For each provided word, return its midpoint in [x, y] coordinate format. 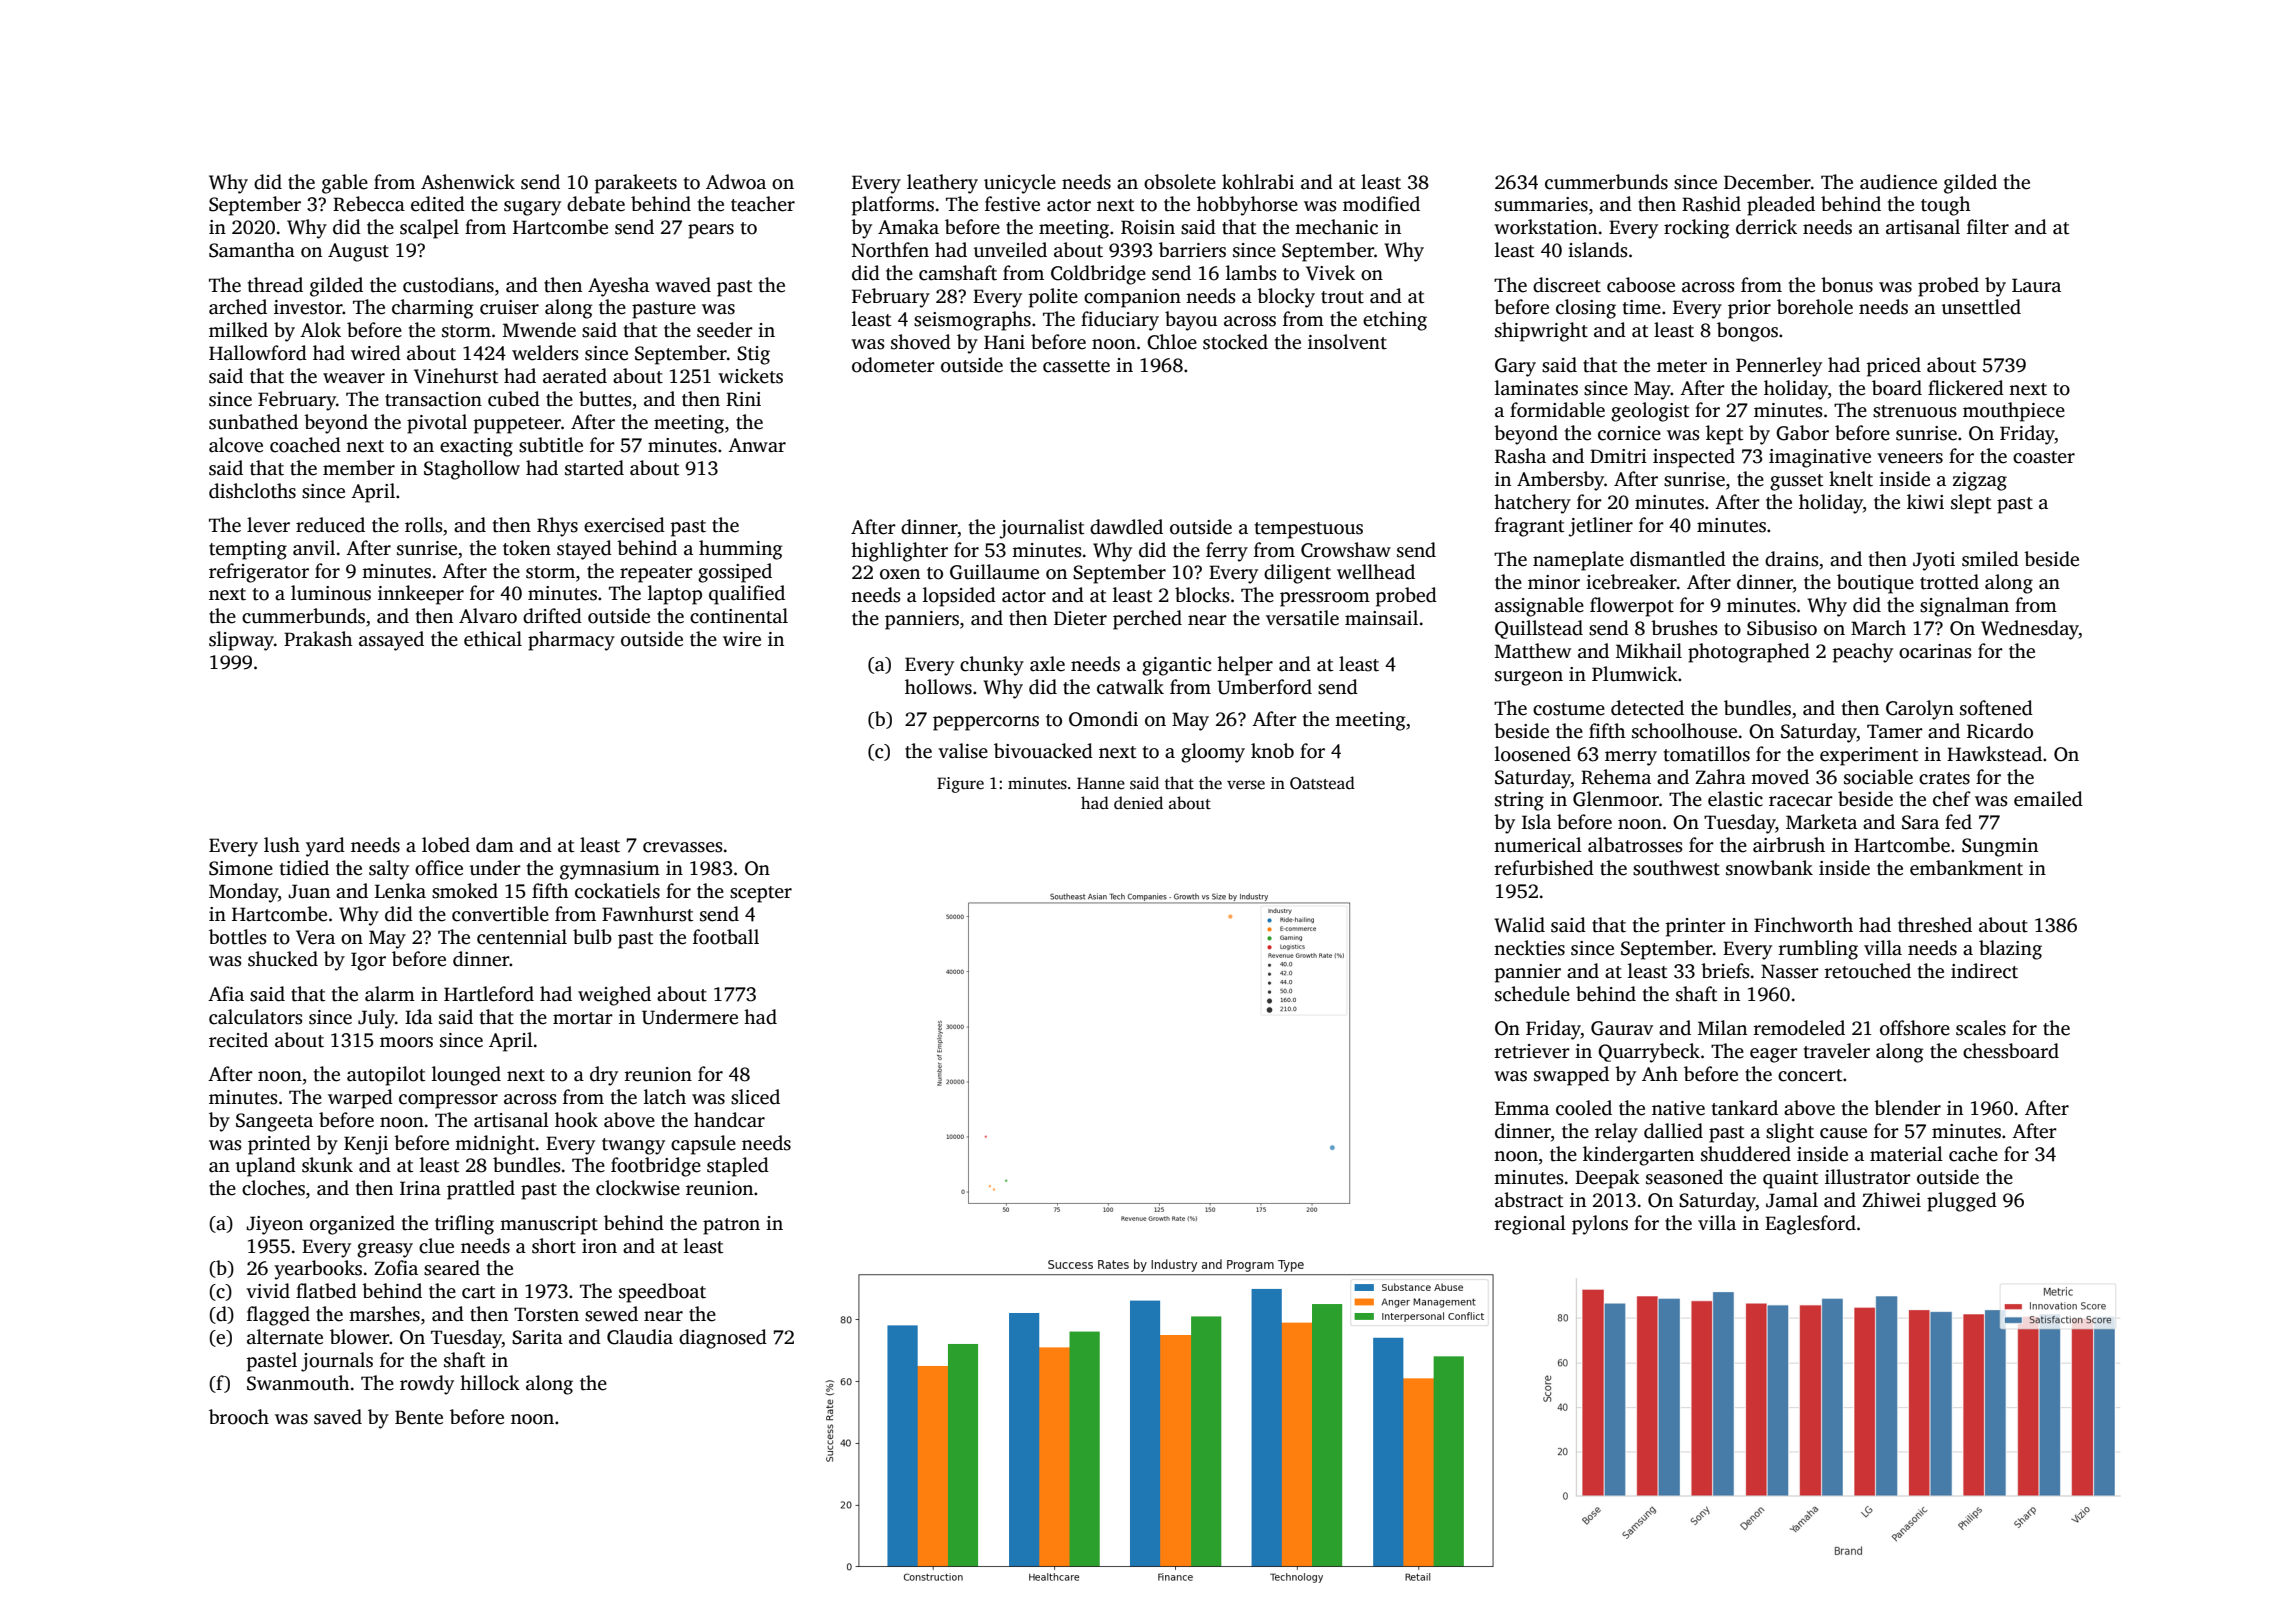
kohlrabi [1258, 182]
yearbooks [318, 1270]
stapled [738, 1167]
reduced [330, 525]
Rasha [1520, 456]
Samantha [252, 250]
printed [279, 1145]
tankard [1745, 1108]
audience [1898, 182]
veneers [1910, 458]
